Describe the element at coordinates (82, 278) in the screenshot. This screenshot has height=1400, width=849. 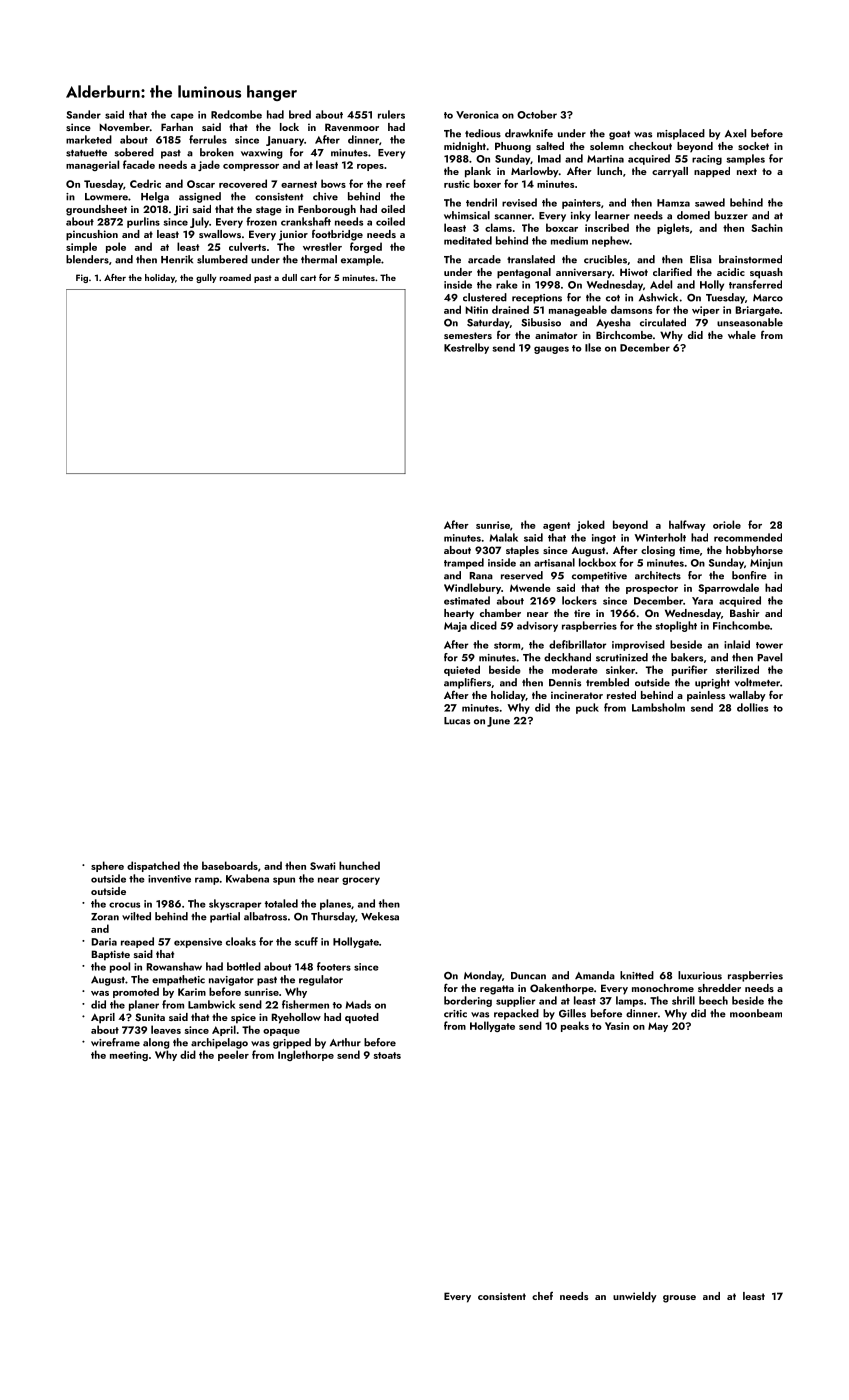
I see `Fig` at that location.
